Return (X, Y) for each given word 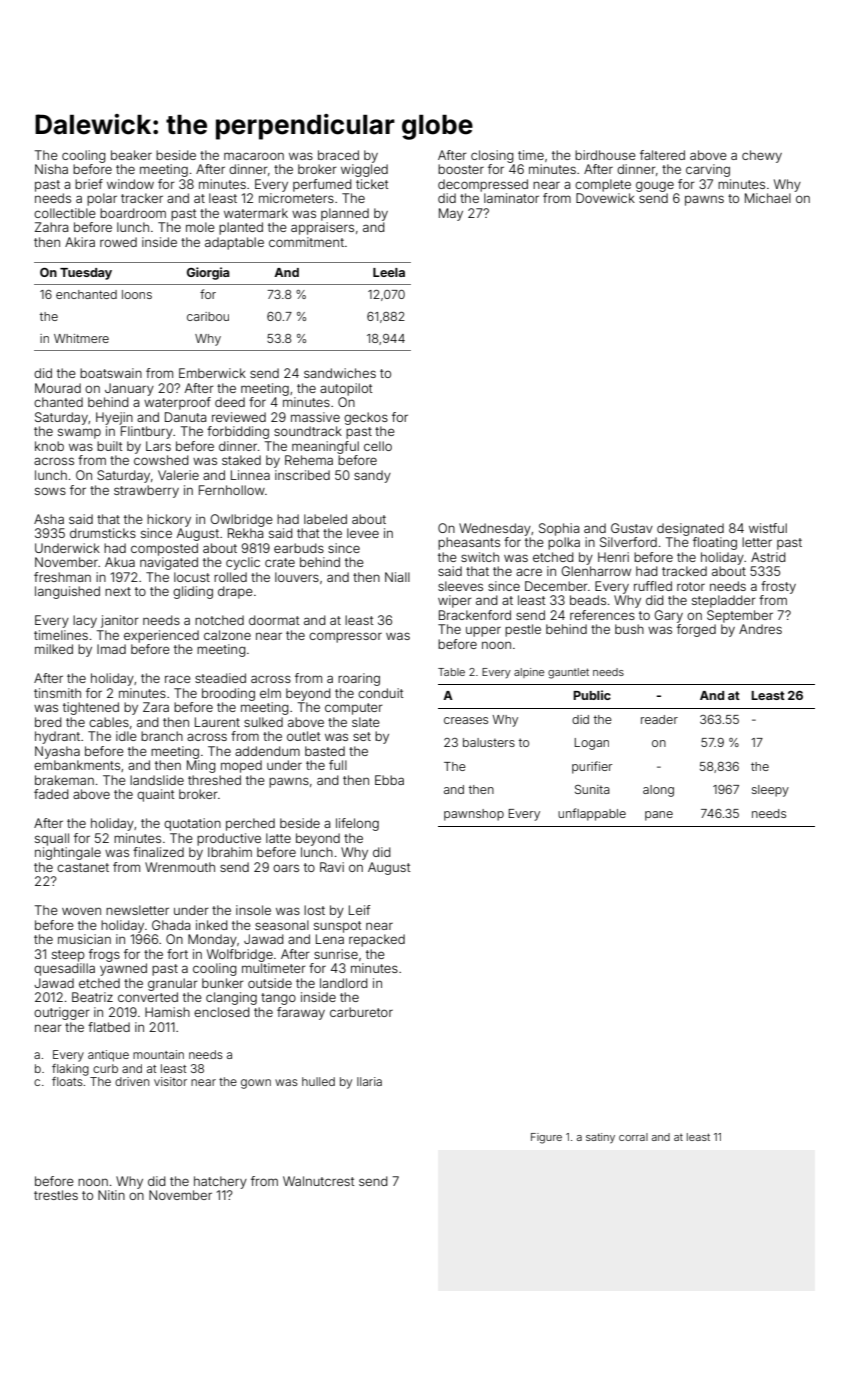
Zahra (51, 227)
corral (633, 1137)
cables (109, 722)
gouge (655, 186)
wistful (768, 528)
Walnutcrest (318, 1181)
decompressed (483, 185)
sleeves (460, 586)
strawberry (146, 491)
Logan (592, 744)
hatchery (220, 1182)
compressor (345, 637)
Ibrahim (230, 852)
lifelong (357, 824)
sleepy (770, 791)
